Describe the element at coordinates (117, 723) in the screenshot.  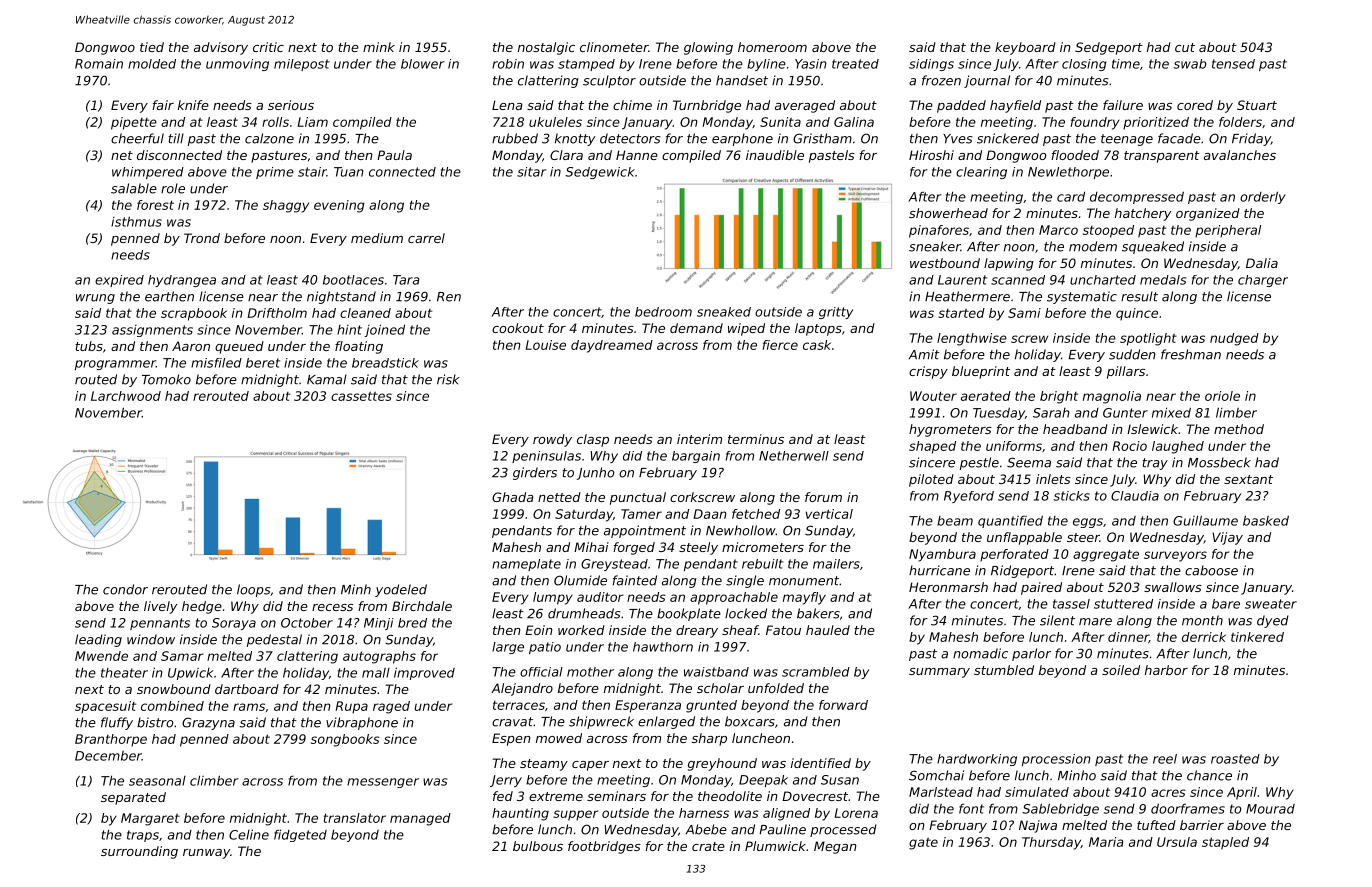
I see `fluffy` at that location.
